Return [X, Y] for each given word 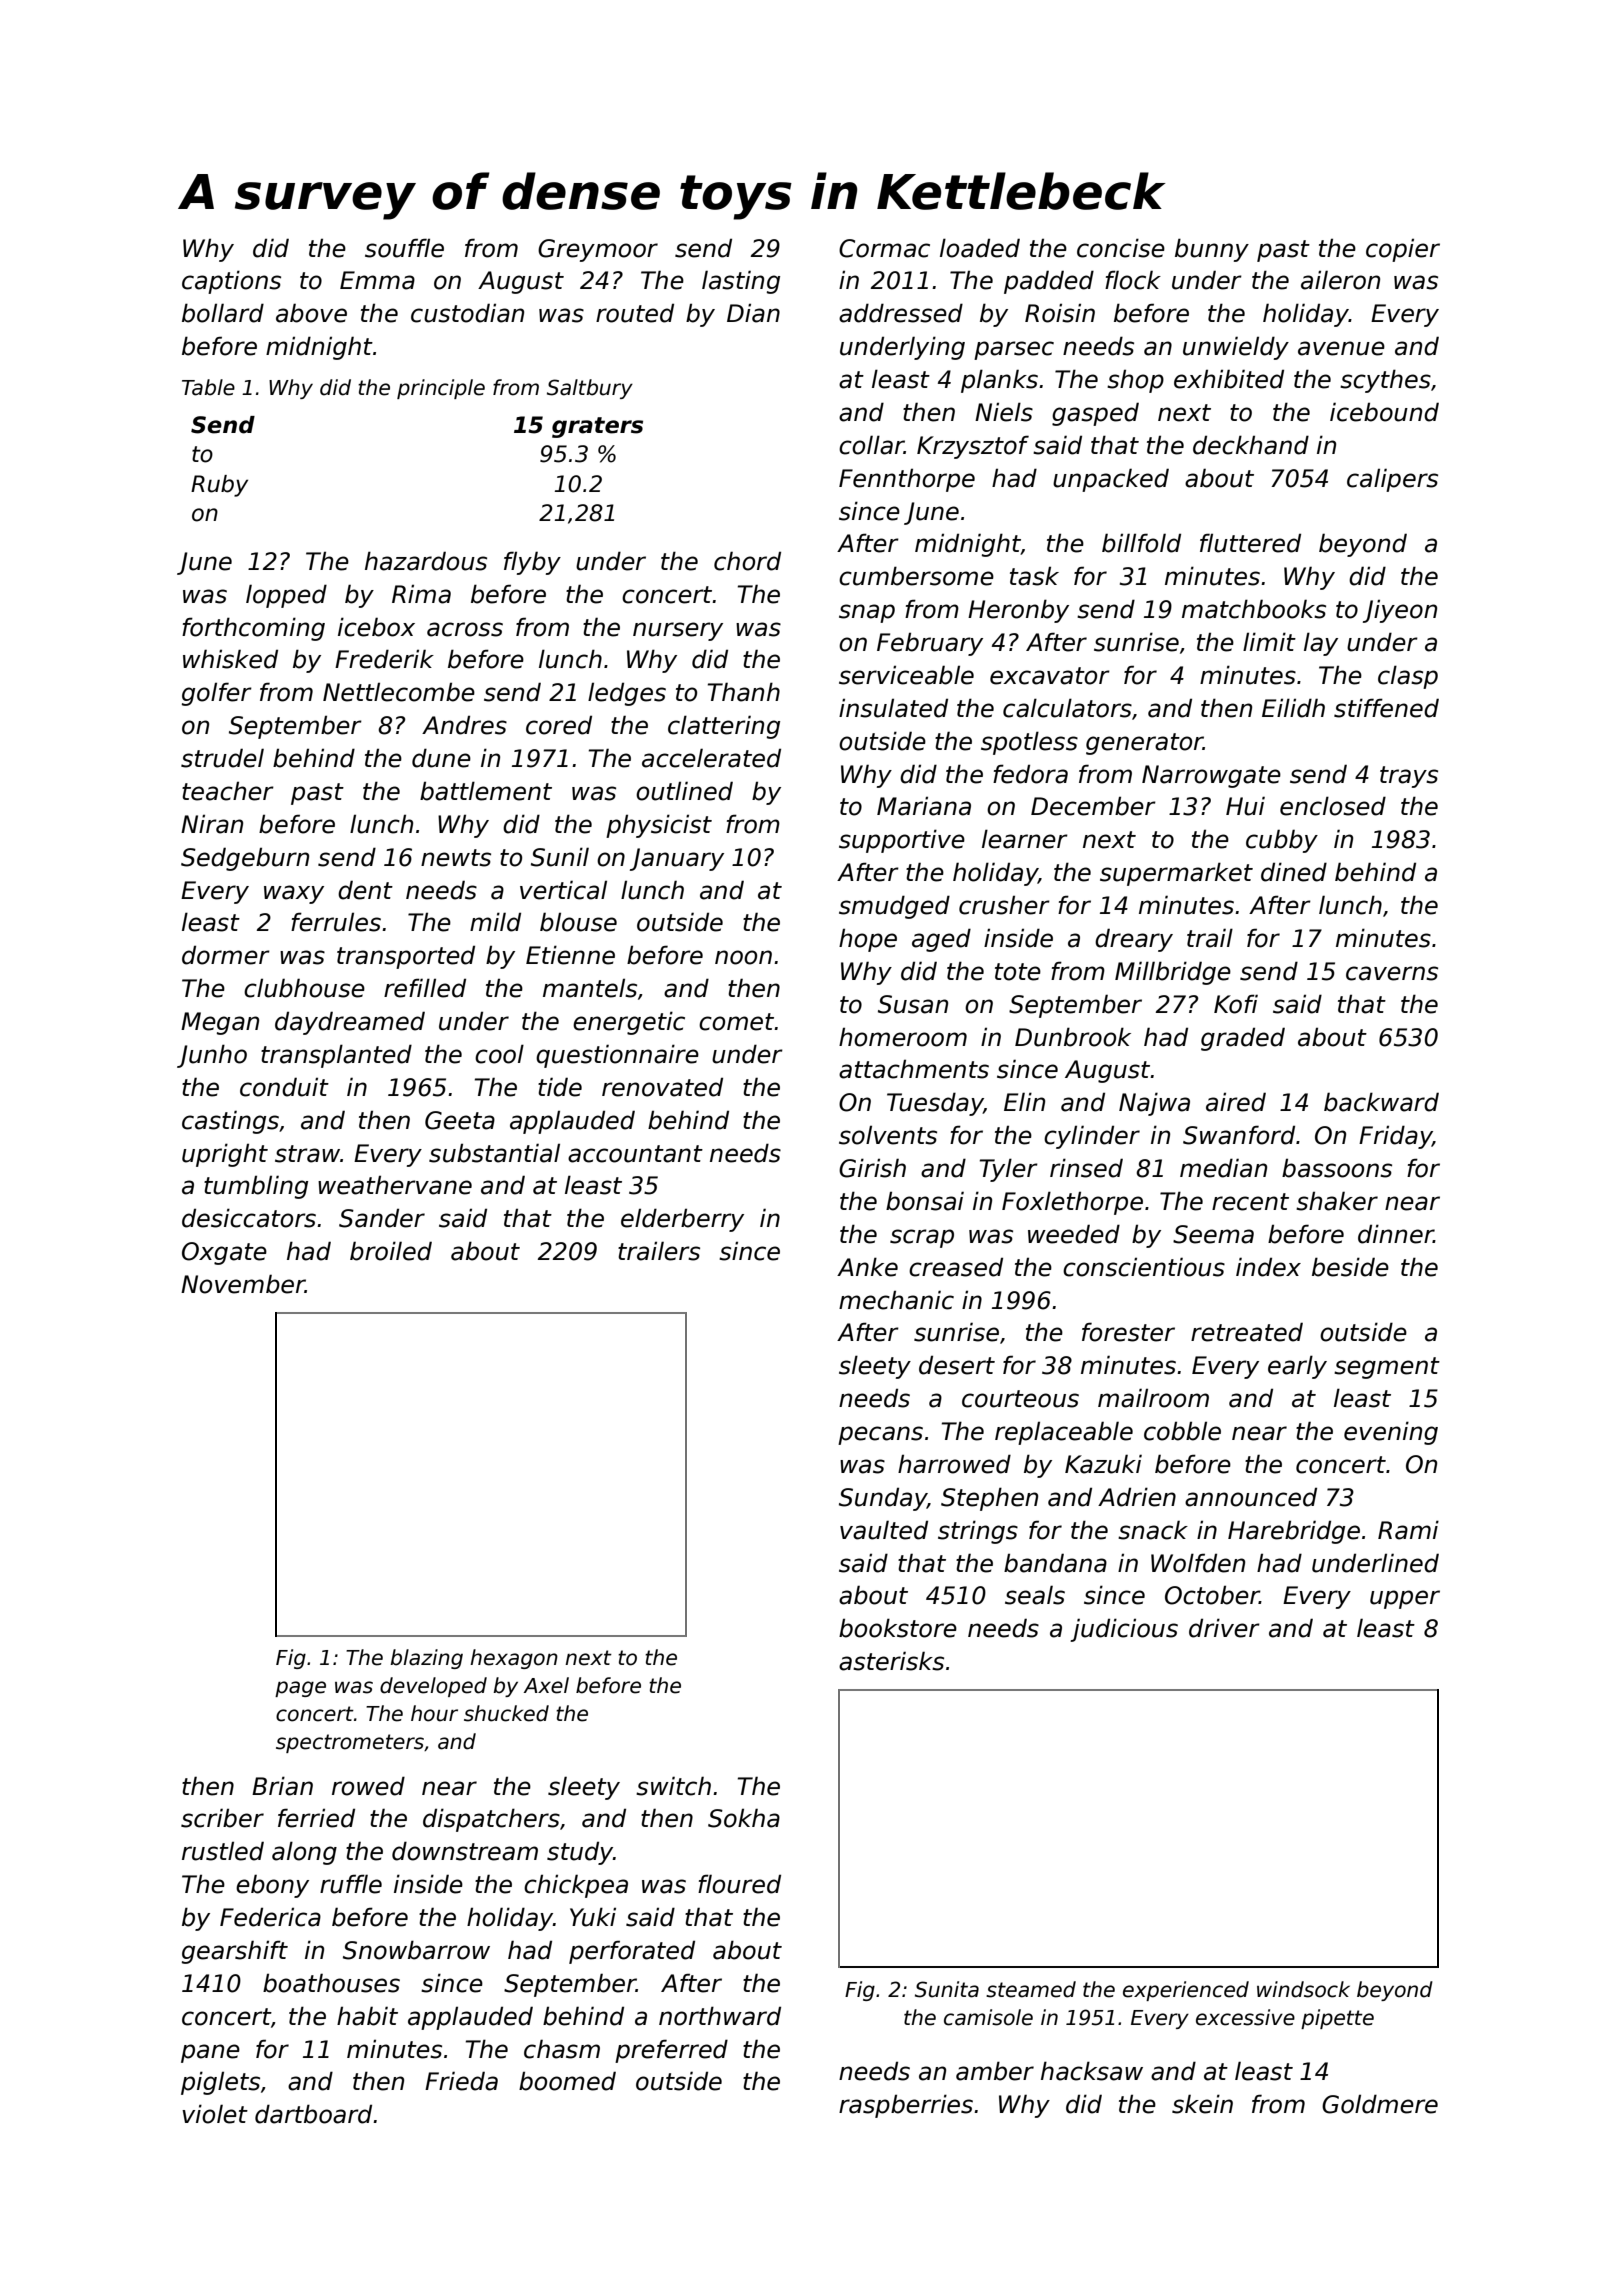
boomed [567, 2081]
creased [956, 1267]
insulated [893, 708]
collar [871, 445]
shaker [1337, 1201]
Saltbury [590, 389]
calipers [1392, 480]
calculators [1067, 708]
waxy [294, 894]
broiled [391, 1251]
